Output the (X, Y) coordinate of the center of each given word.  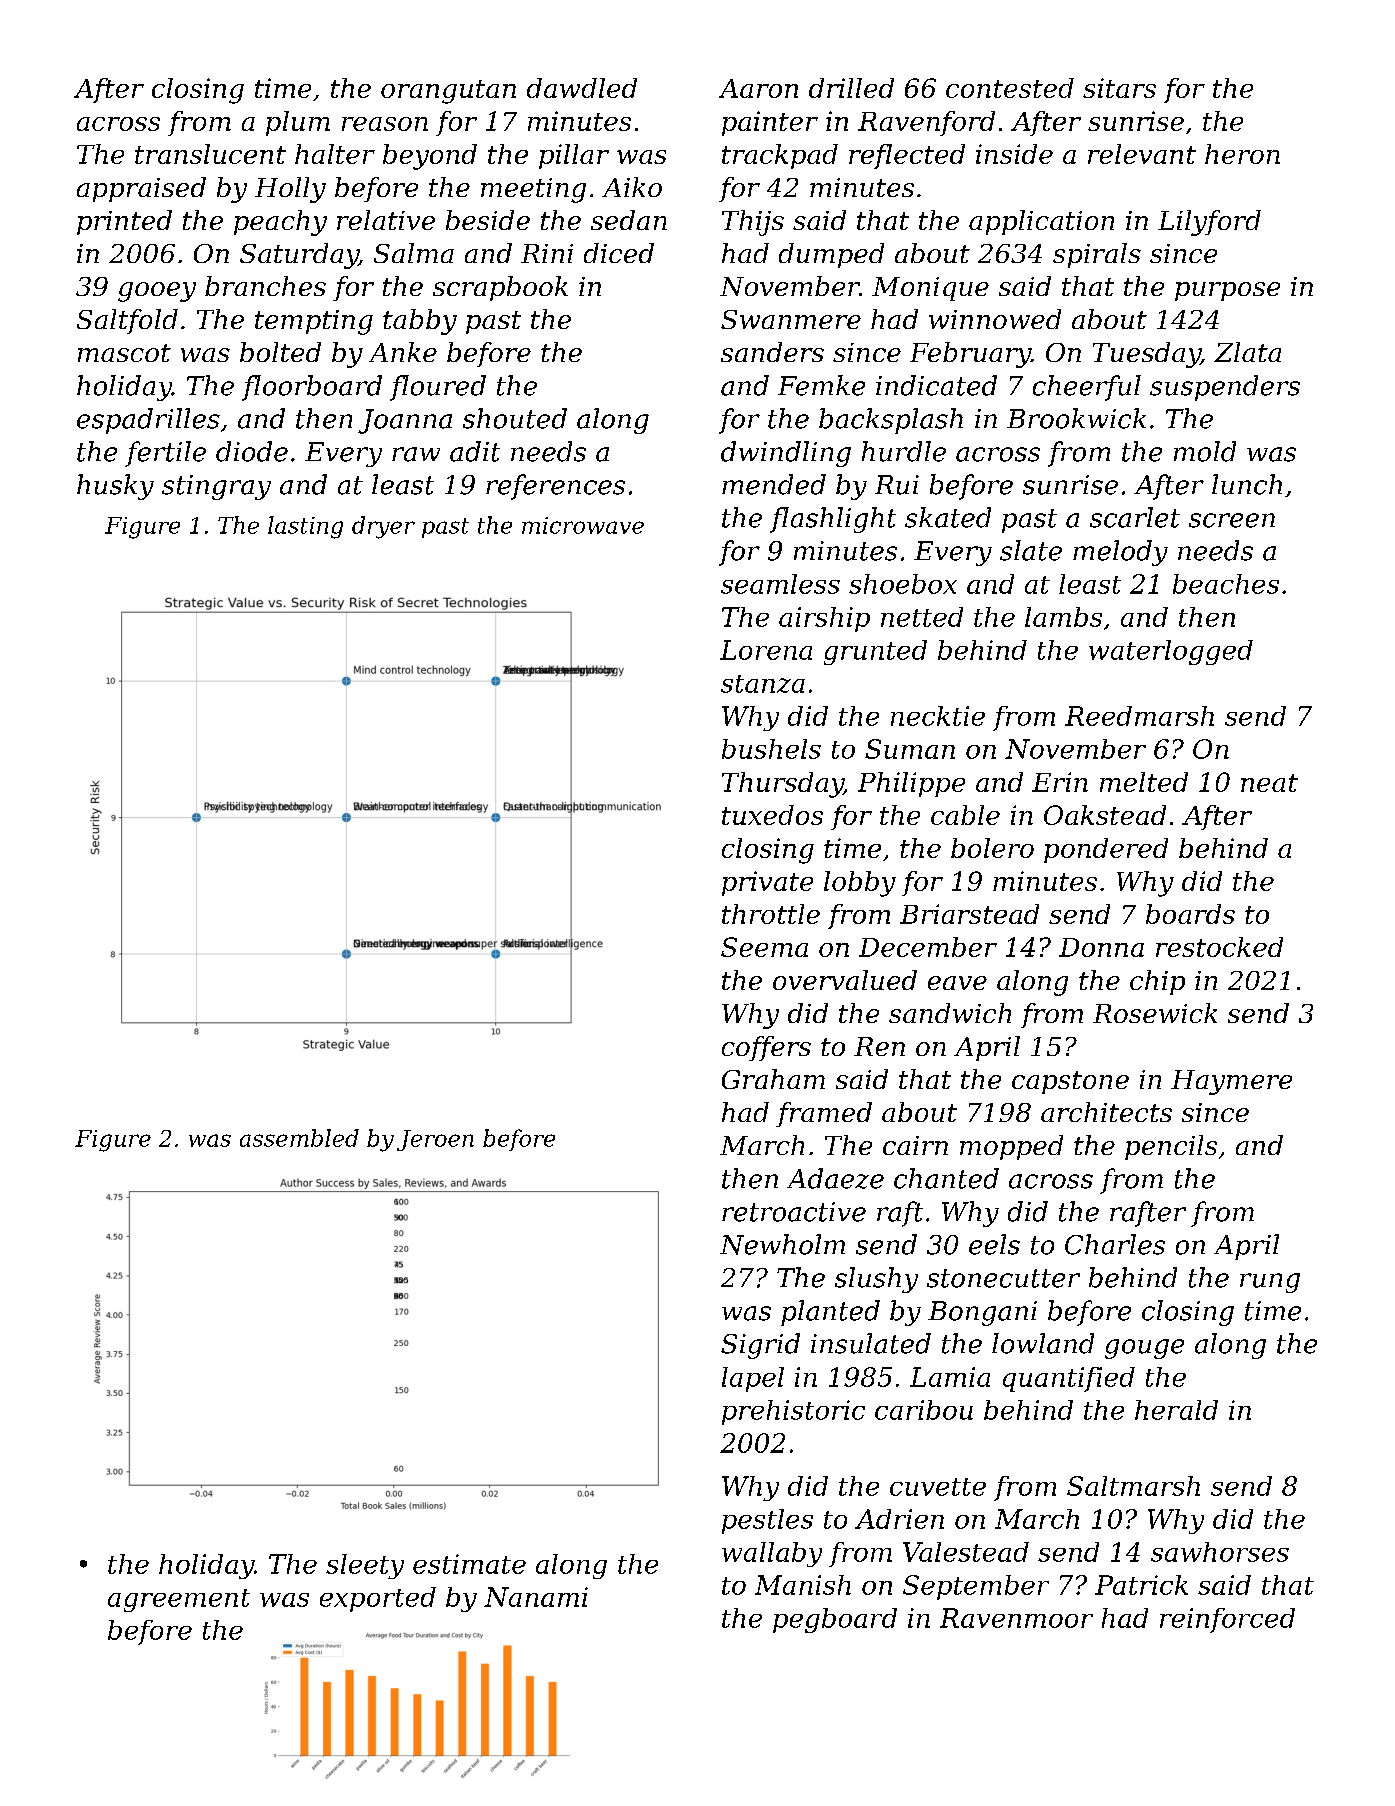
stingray (216, 487)
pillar (574, 156)
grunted (875, 652)
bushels (771, 749)
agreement (179, 1600)
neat (1269, 783)
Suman (910, 749)
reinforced (1227, 1620)
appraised (141, 189)
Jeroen (435, 1140)
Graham (773, 1079)
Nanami (536, 1597)
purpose (1227, 291)
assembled (299, 1138)
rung (1270, 1283)
